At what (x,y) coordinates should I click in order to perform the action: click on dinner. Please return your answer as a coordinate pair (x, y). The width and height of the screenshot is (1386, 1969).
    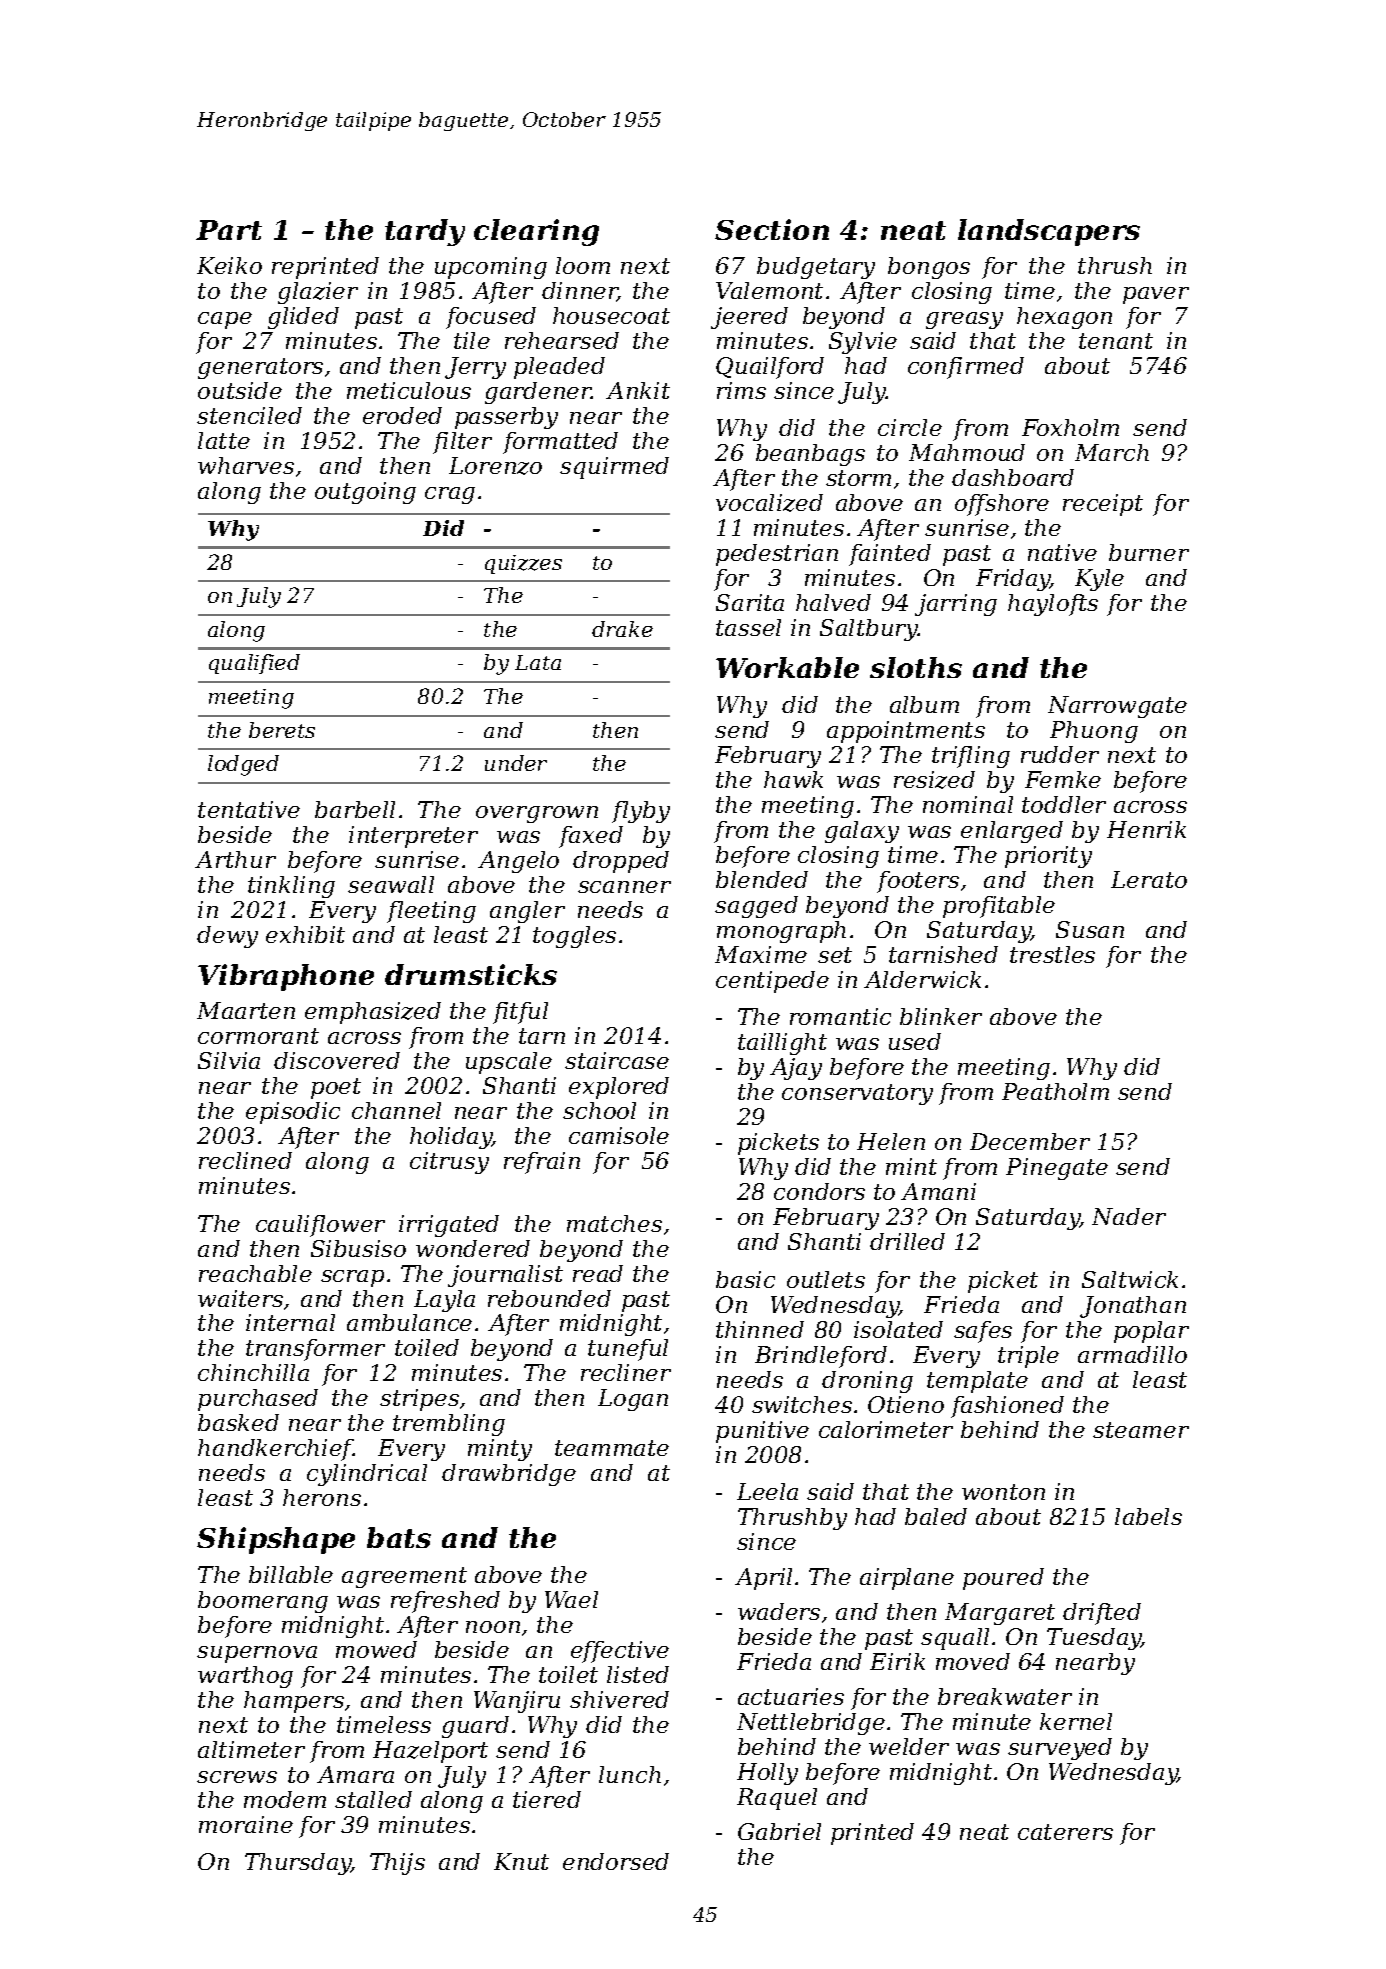
    Looking at the image, I should click on (580, 292).
